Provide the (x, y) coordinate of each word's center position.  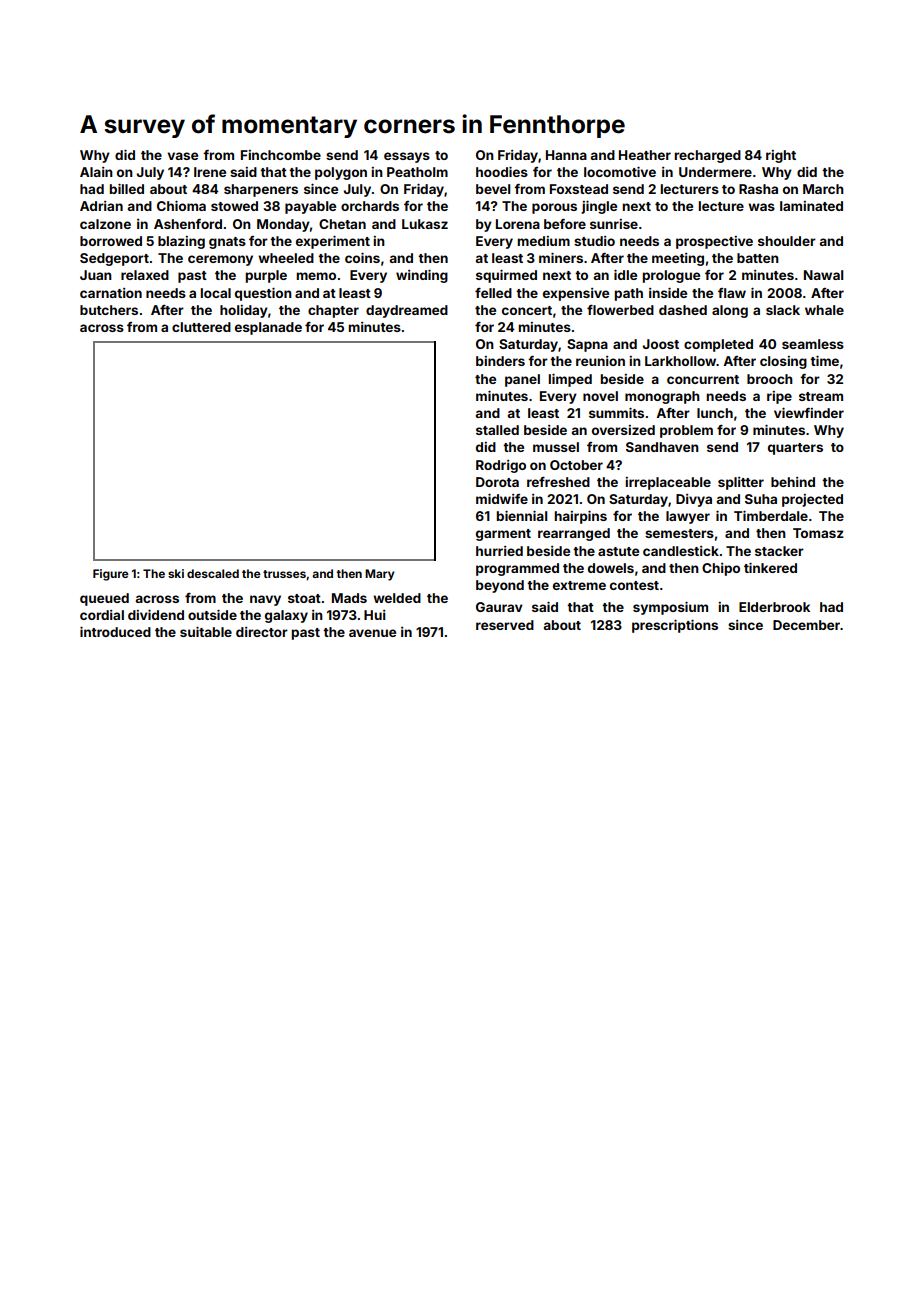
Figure (110, 575)
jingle (599, 207)
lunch (715, 413)
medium (544, 241)
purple (266, 276)
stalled (497, 430)
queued (104, 599)
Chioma (181, 206)
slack (783, 310)
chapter (333, 311)
